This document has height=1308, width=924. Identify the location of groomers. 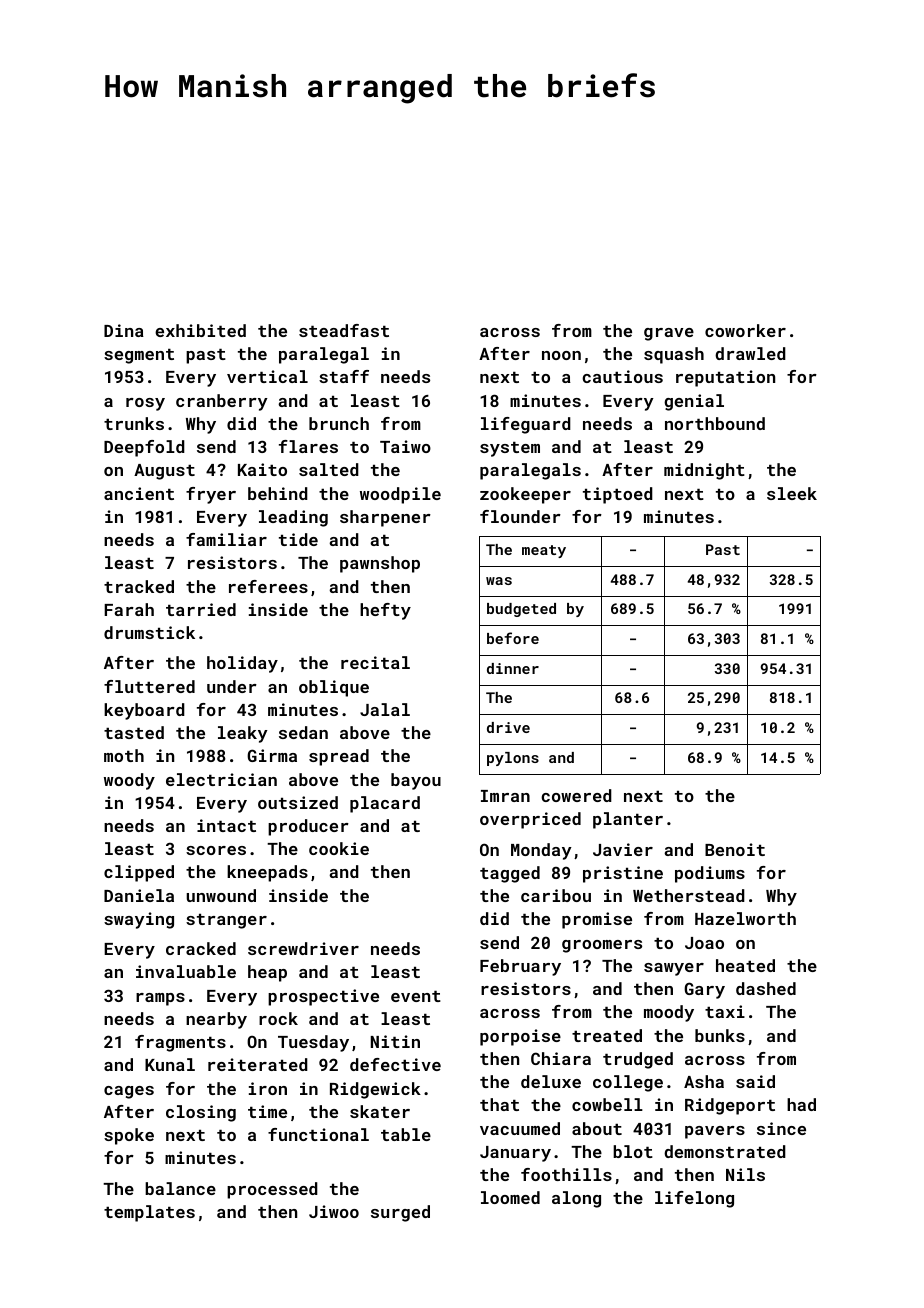
(602, 946).
